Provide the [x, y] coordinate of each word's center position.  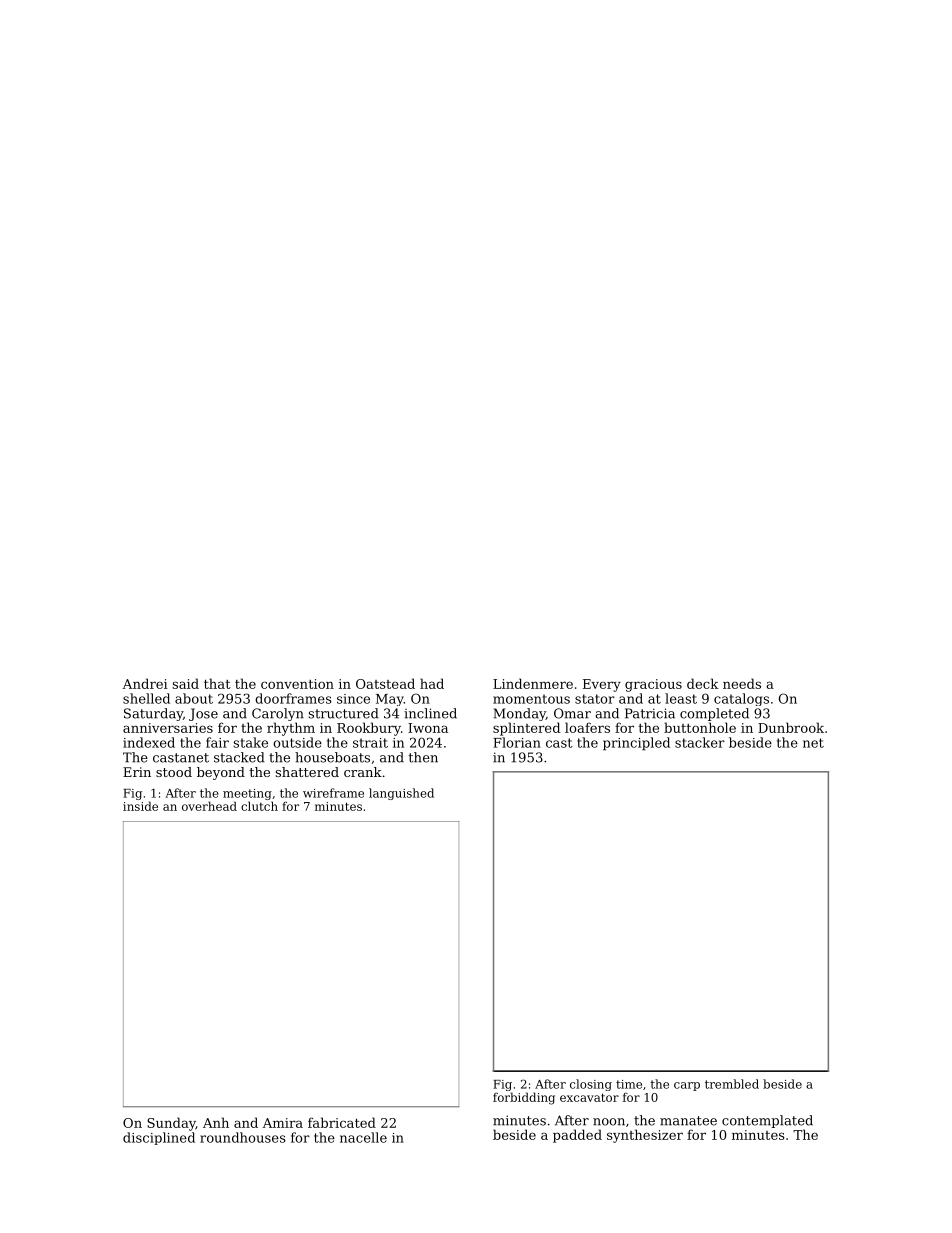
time [629, 1084]
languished [401, 794]
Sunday [171, 1124]
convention [297, 684]
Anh [216, 1122]
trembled [732, 1084]
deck [702, 683]
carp [687, 1086]
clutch [259, 806]
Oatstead [385, 683]
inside [140, 806]
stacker [700, 742]
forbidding [524, 1098]
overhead [209, 806]
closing [591, 1085]
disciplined [159, 1138]
